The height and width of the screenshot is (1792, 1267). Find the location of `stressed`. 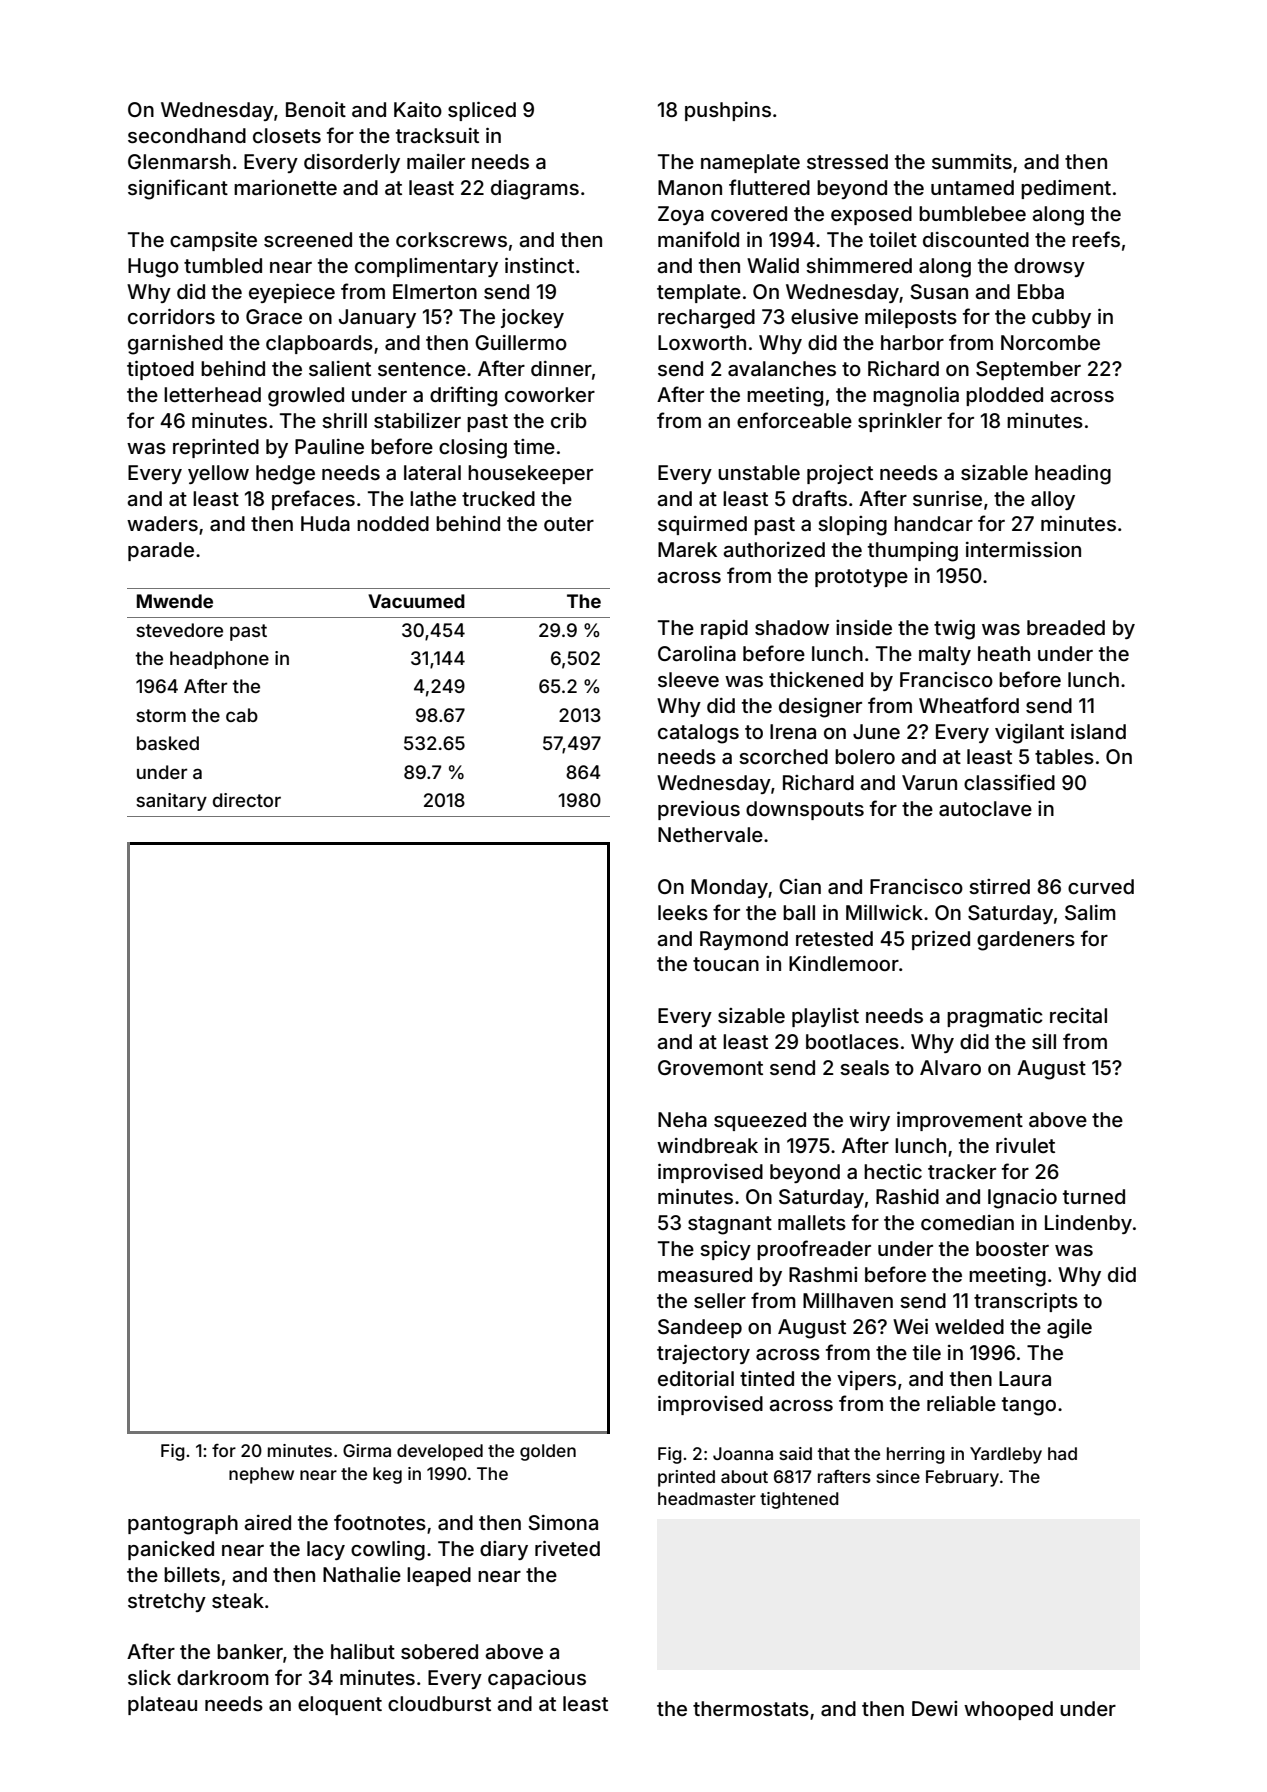

stressed is located at coordinates (847, 161).
